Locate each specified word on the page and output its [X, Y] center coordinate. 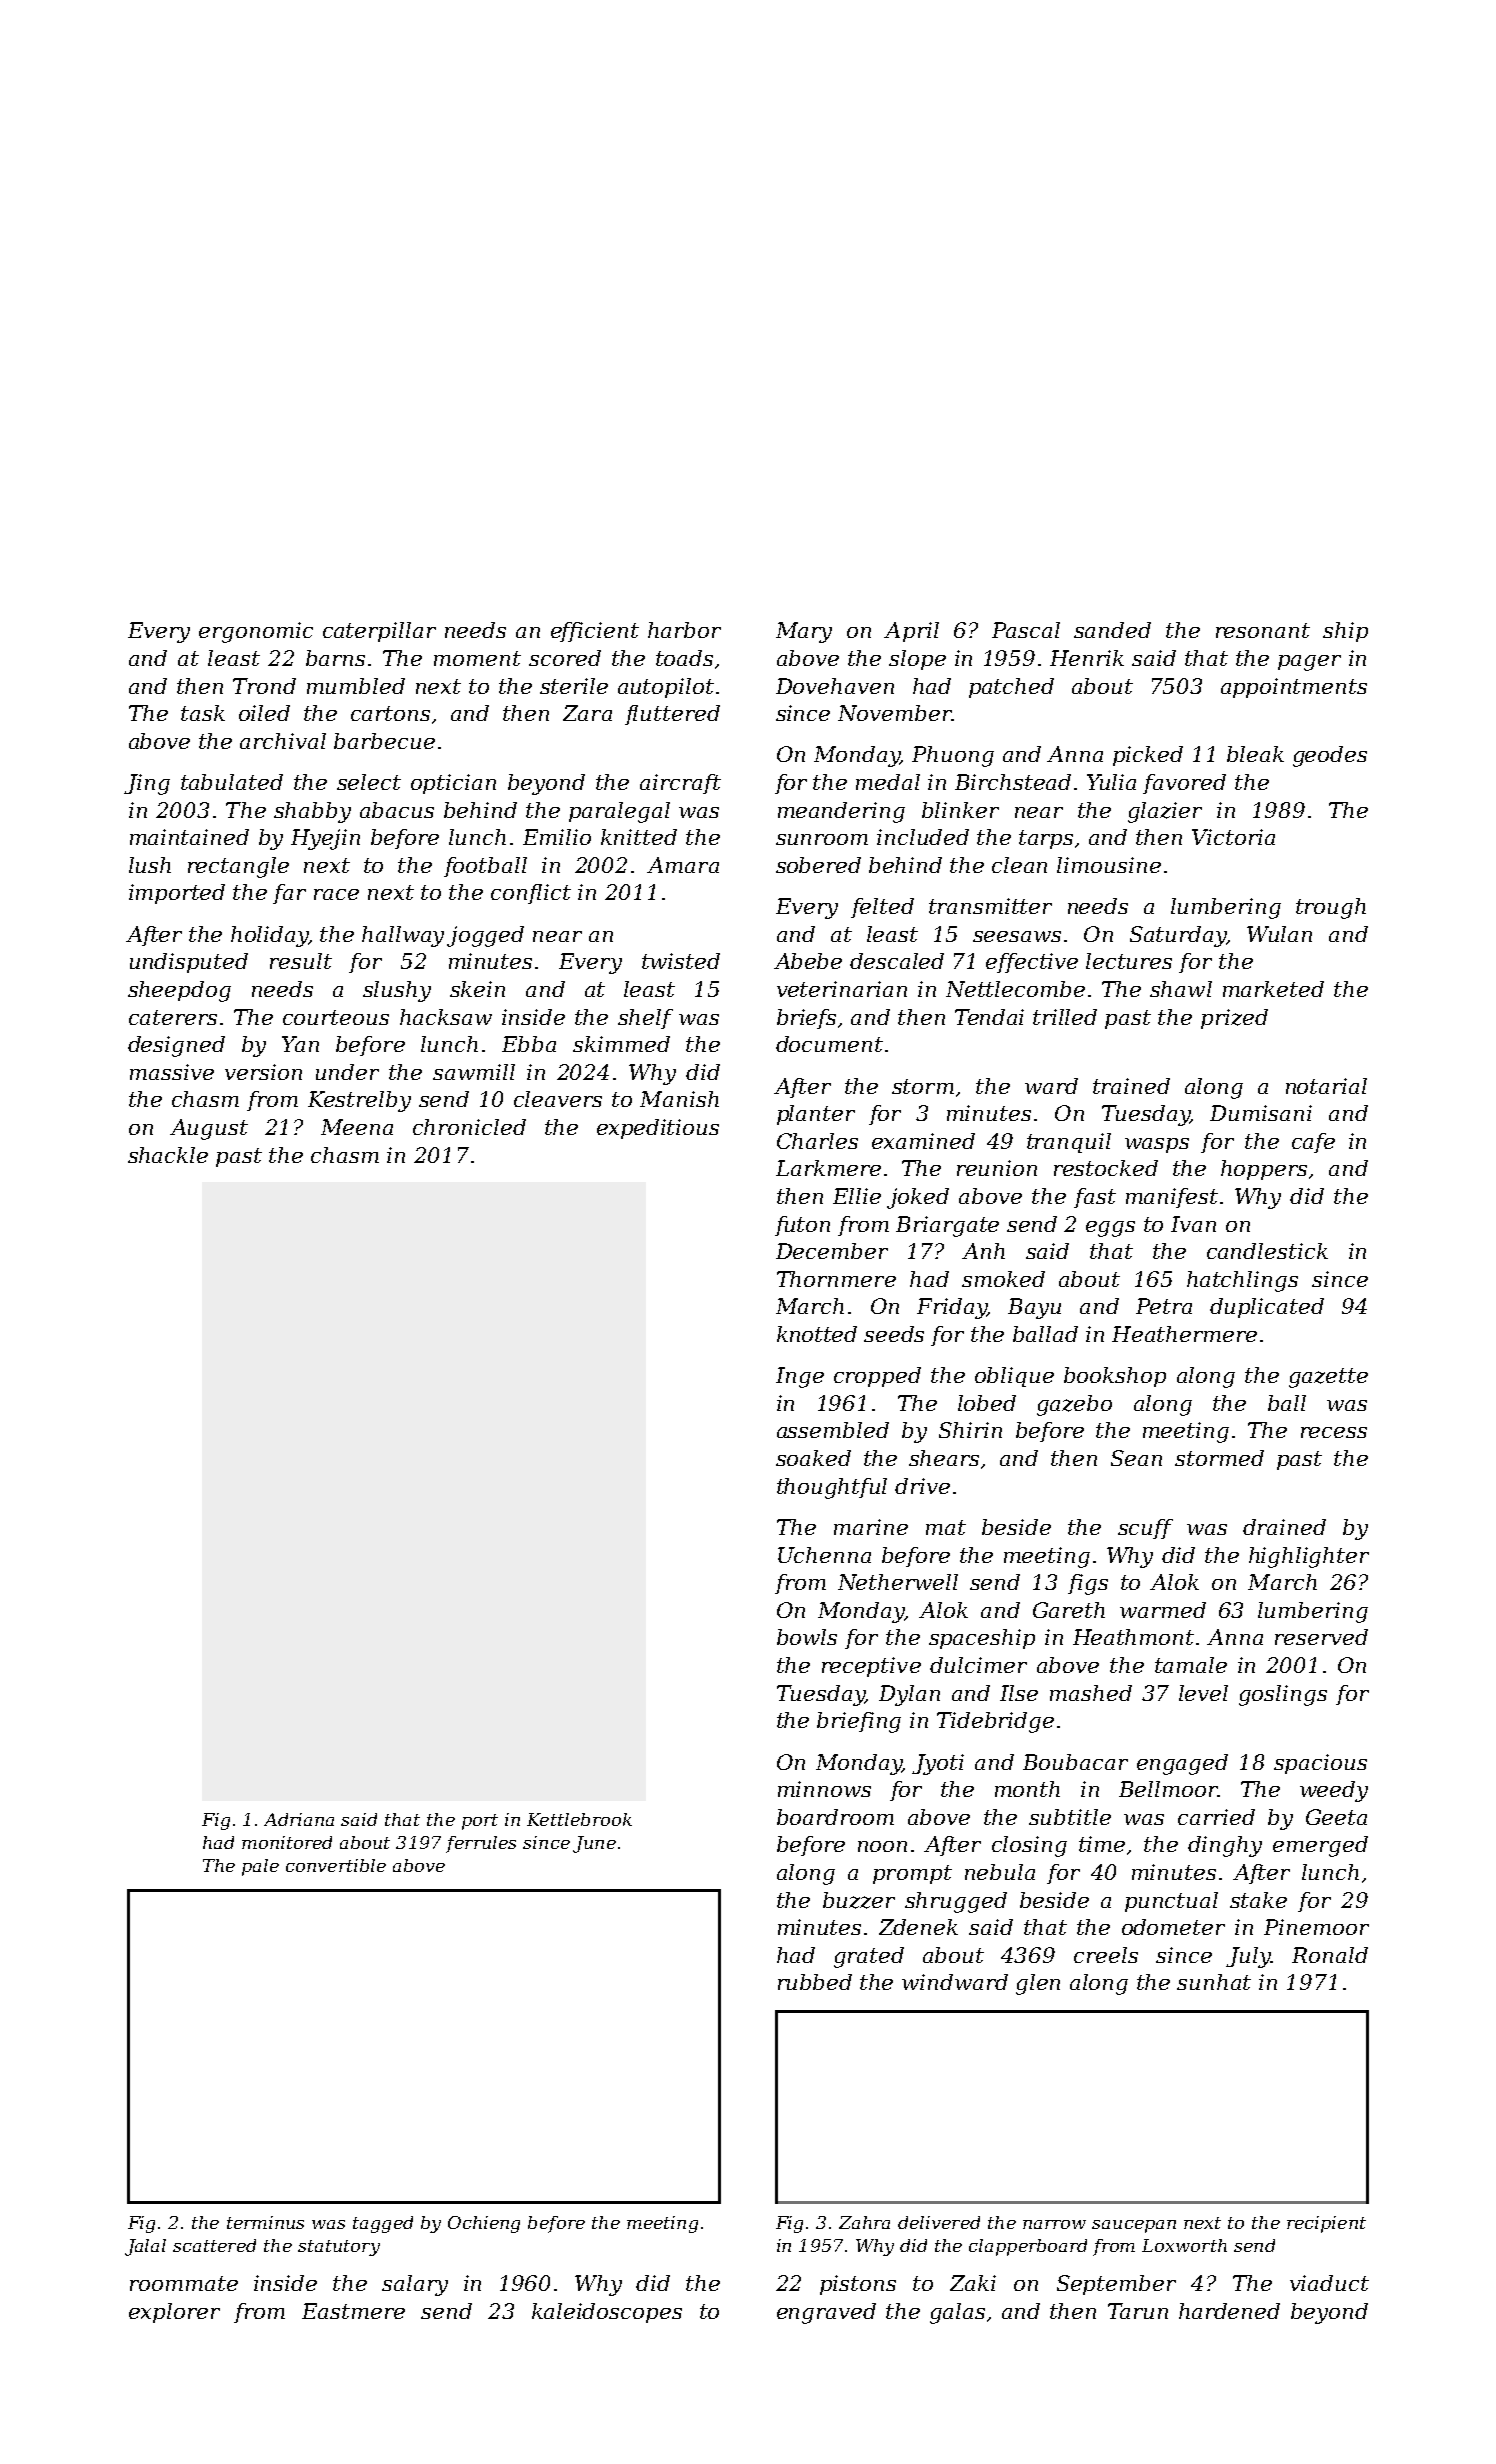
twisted [681, 961]
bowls [807, 1637]
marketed [1273, 989]
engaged [1182, 1764]
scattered [214, 2245]
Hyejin [325, 839]
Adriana [299, 1819]
